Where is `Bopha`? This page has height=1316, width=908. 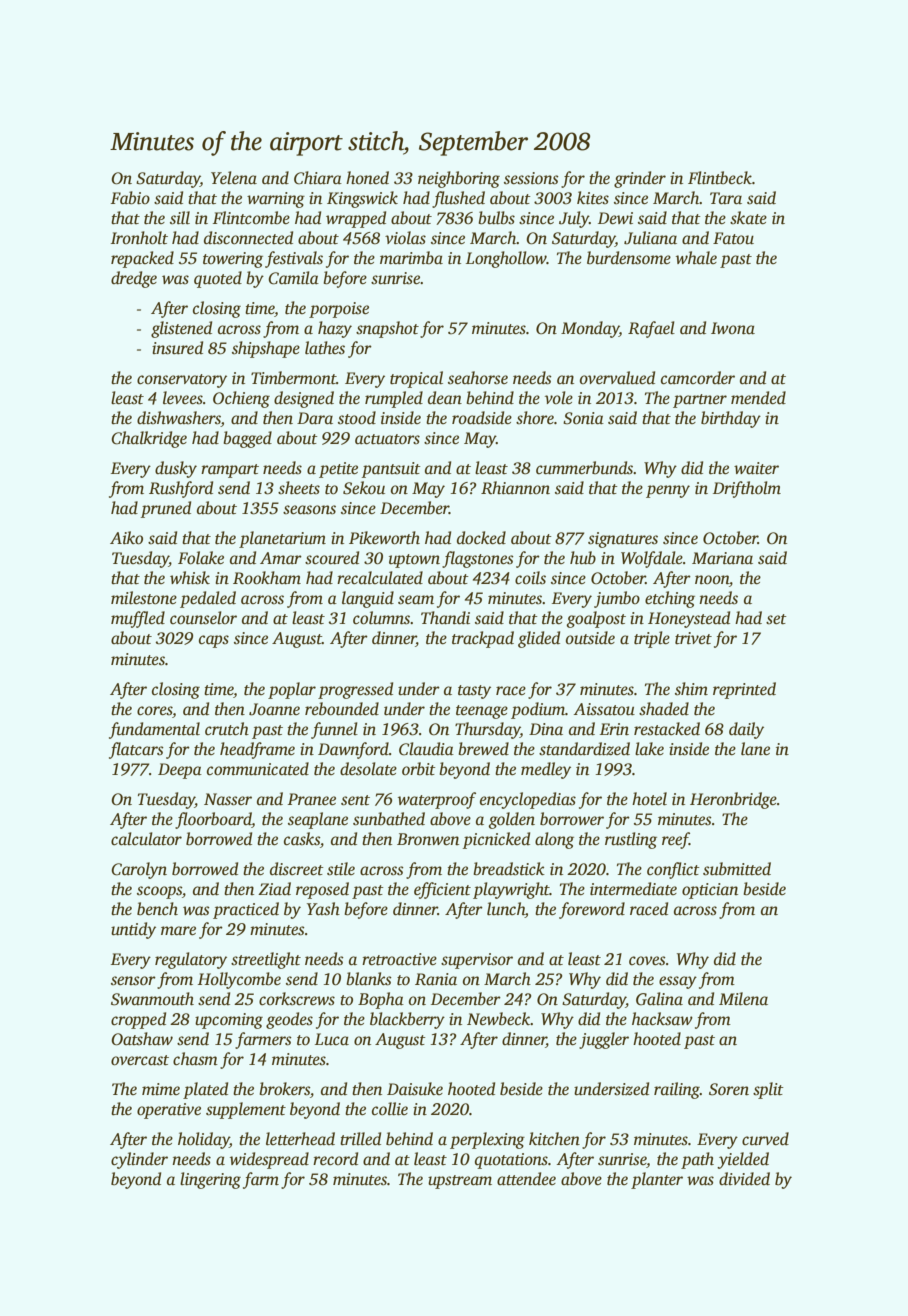
Bopha is located at coordinates (381, 1000).
